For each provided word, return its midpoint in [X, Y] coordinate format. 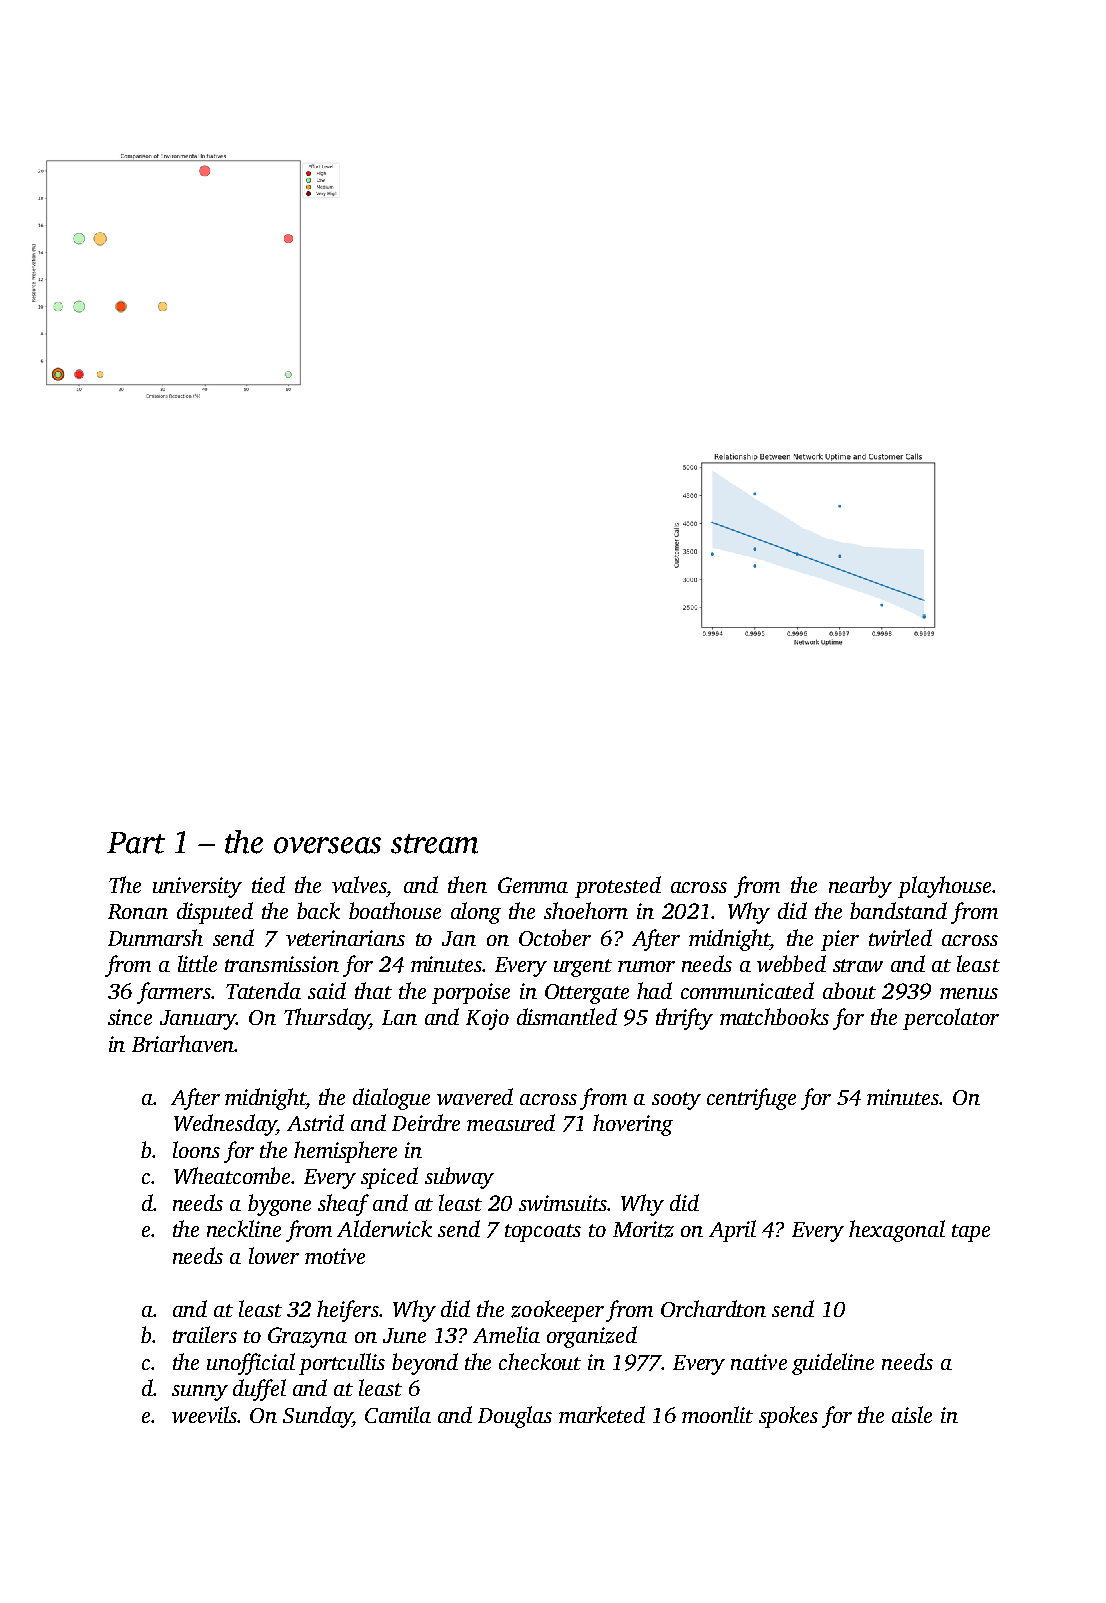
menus [969, 993]
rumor [646, 966]
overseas [327, 845]
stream [434, 844]
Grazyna [307, 1337]
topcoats [543, 1233]
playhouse [944, 887]
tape [971, 1233]
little [197, 963]
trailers [205, 1334]
